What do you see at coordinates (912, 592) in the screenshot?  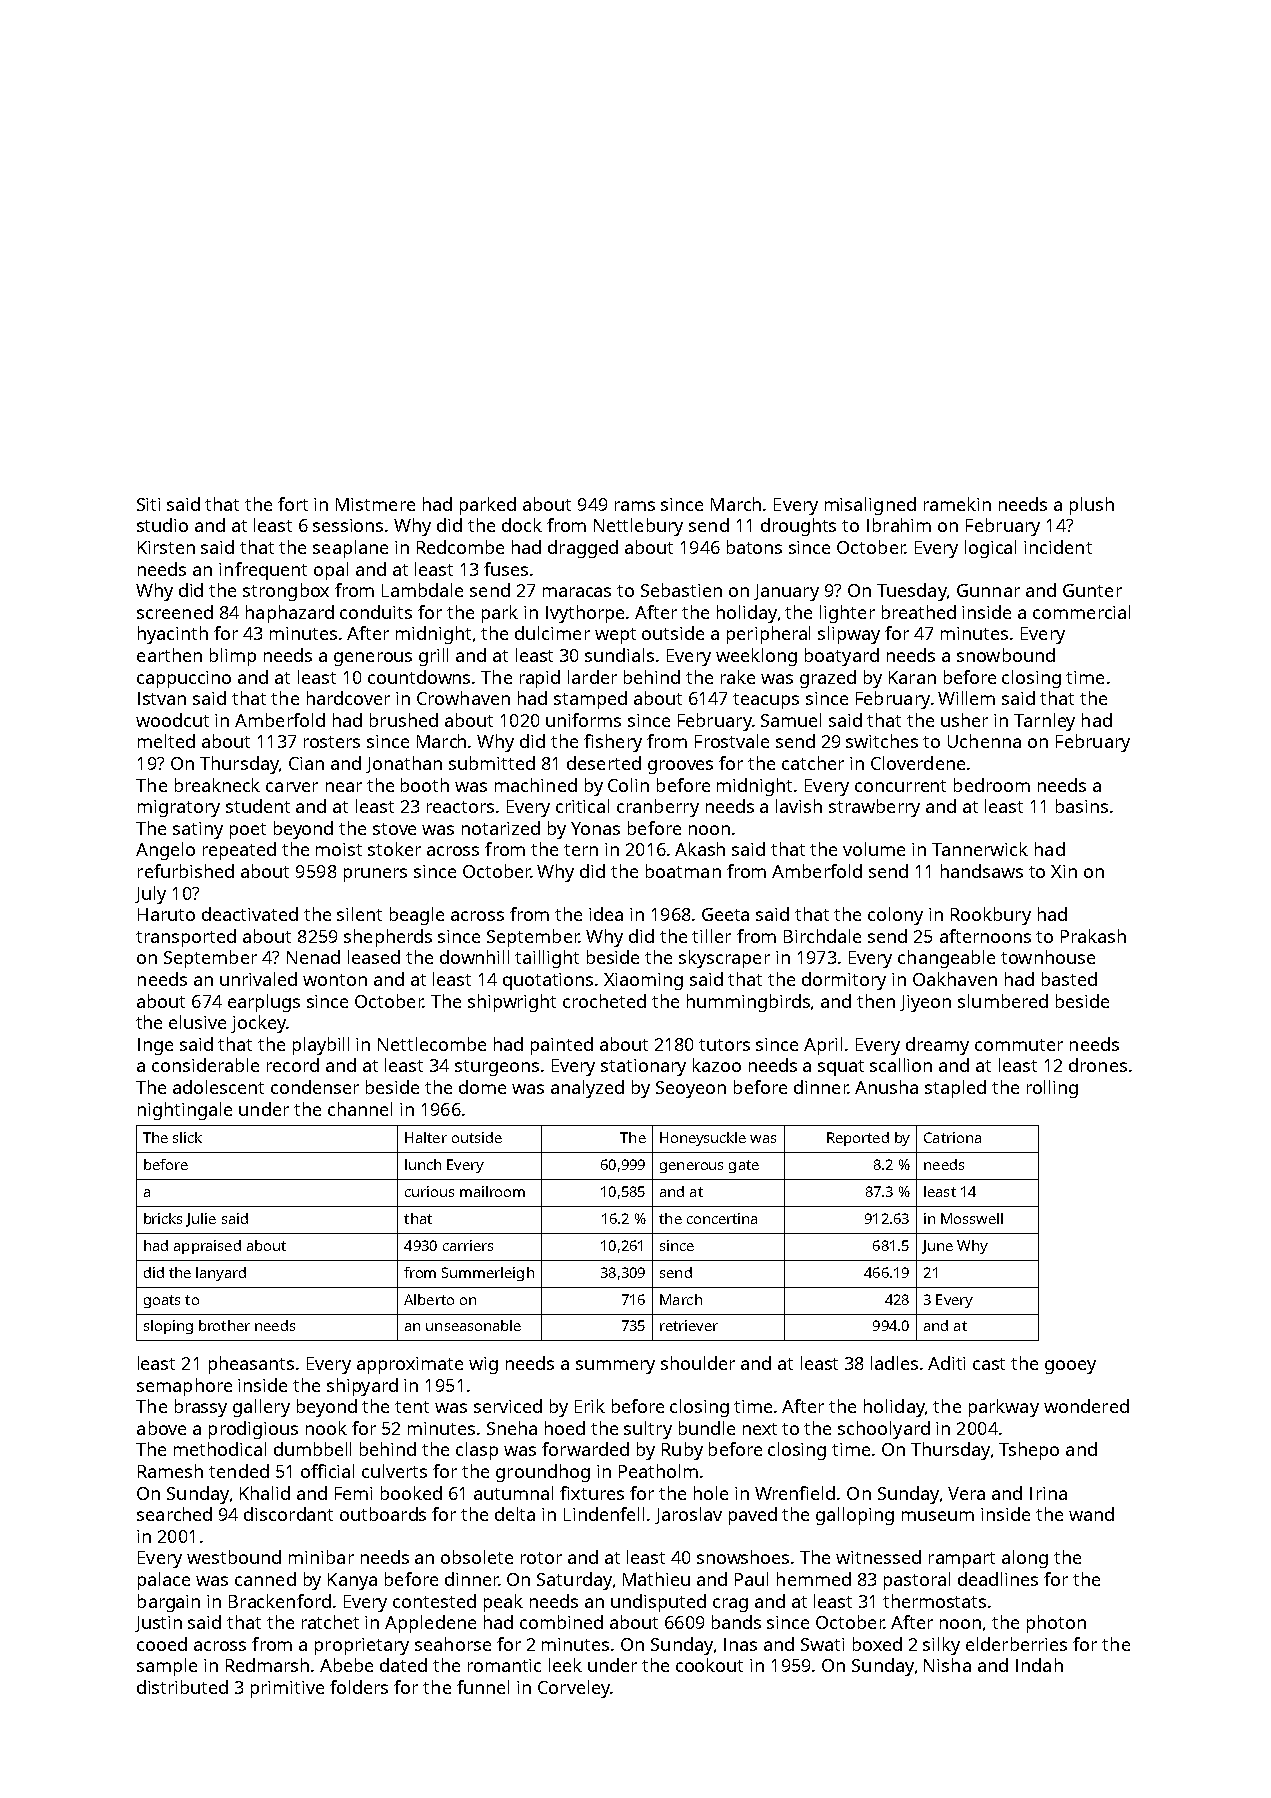 I see `Tuesday` at bounding box center [912, 592].
